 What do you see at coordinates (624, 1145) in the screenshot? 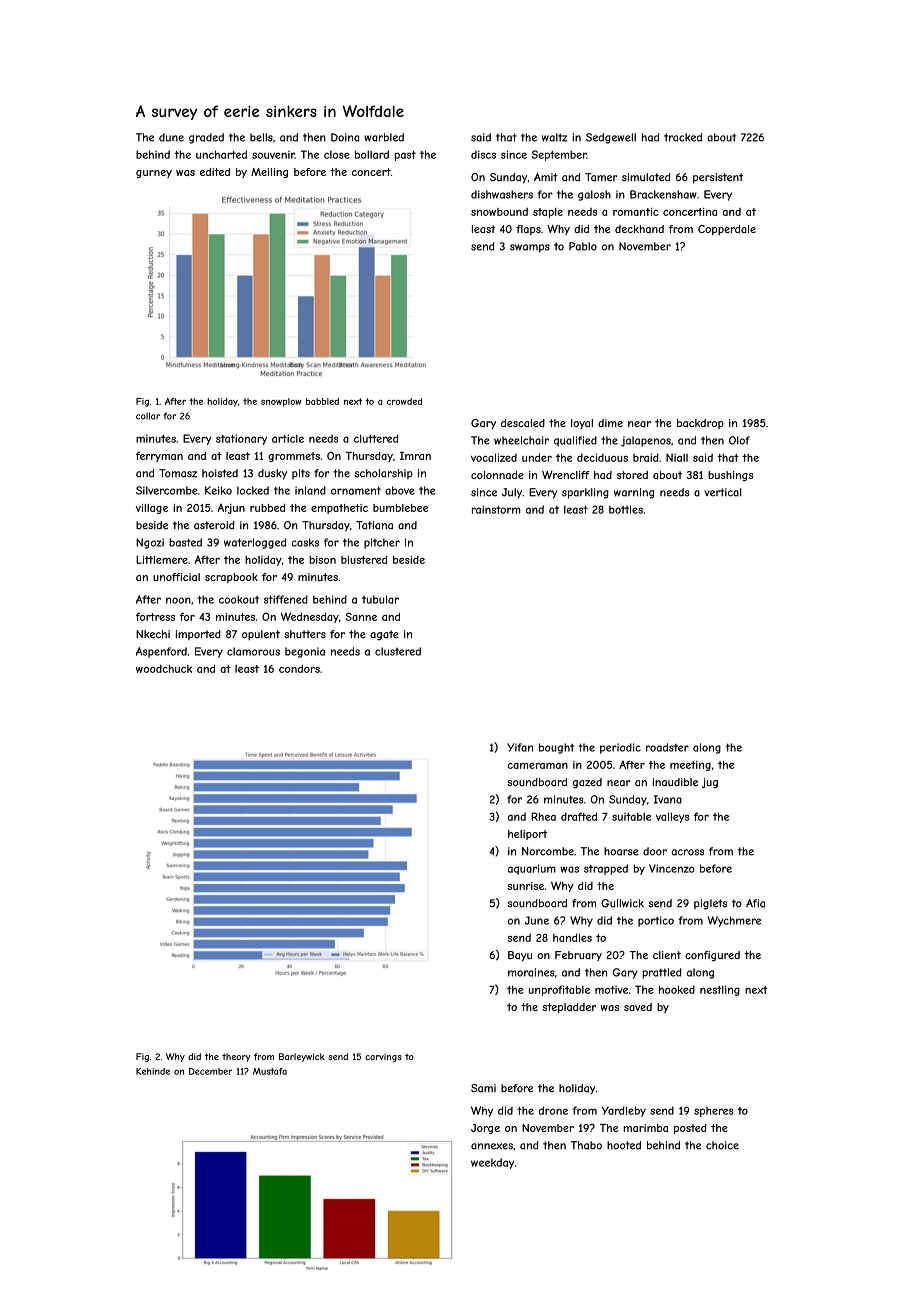
I see `hooted` at bounding box center [624, 1145].
